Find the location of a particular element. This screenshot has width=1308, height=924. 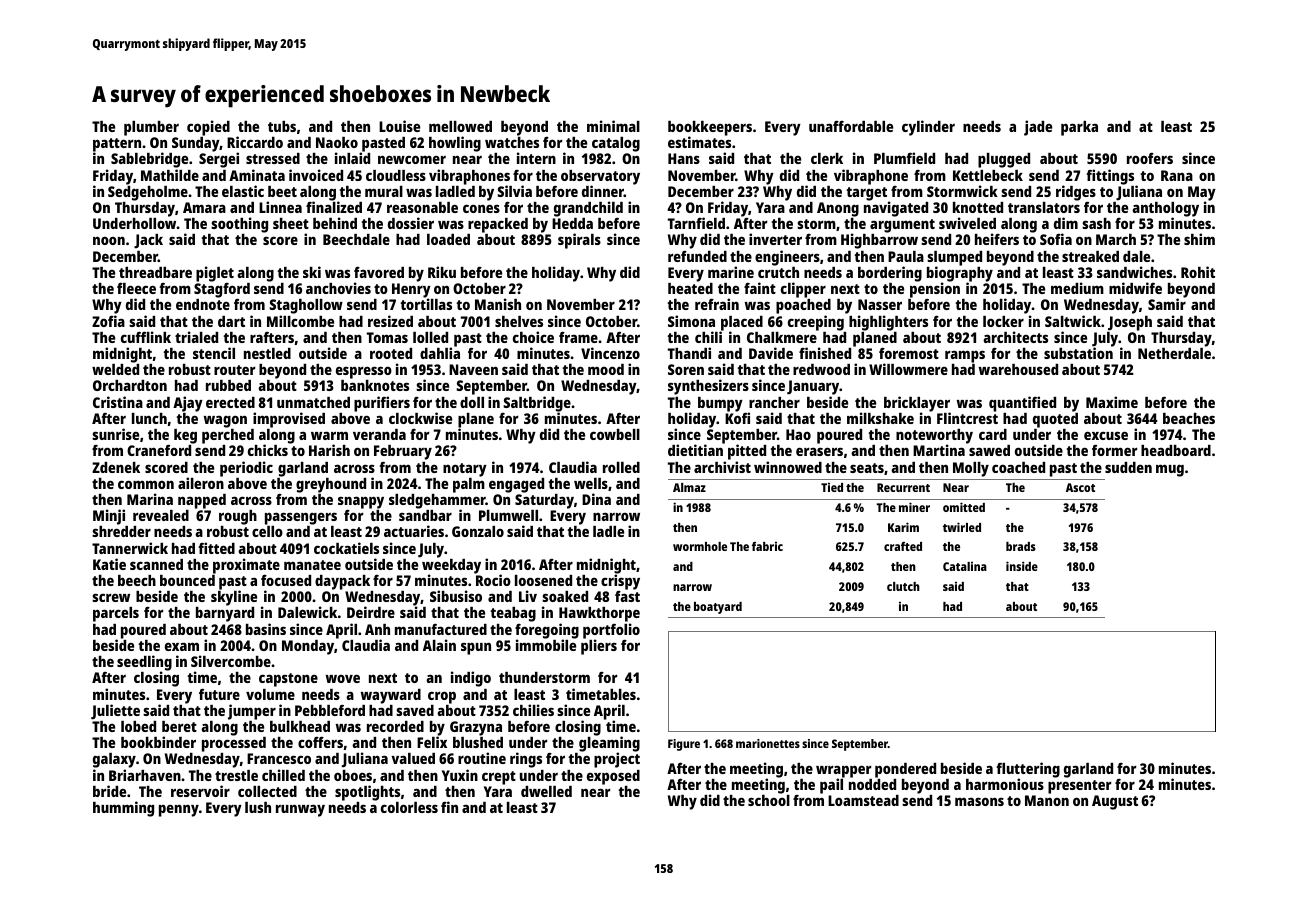

Joseph is located at coordinates (1130, 323).
